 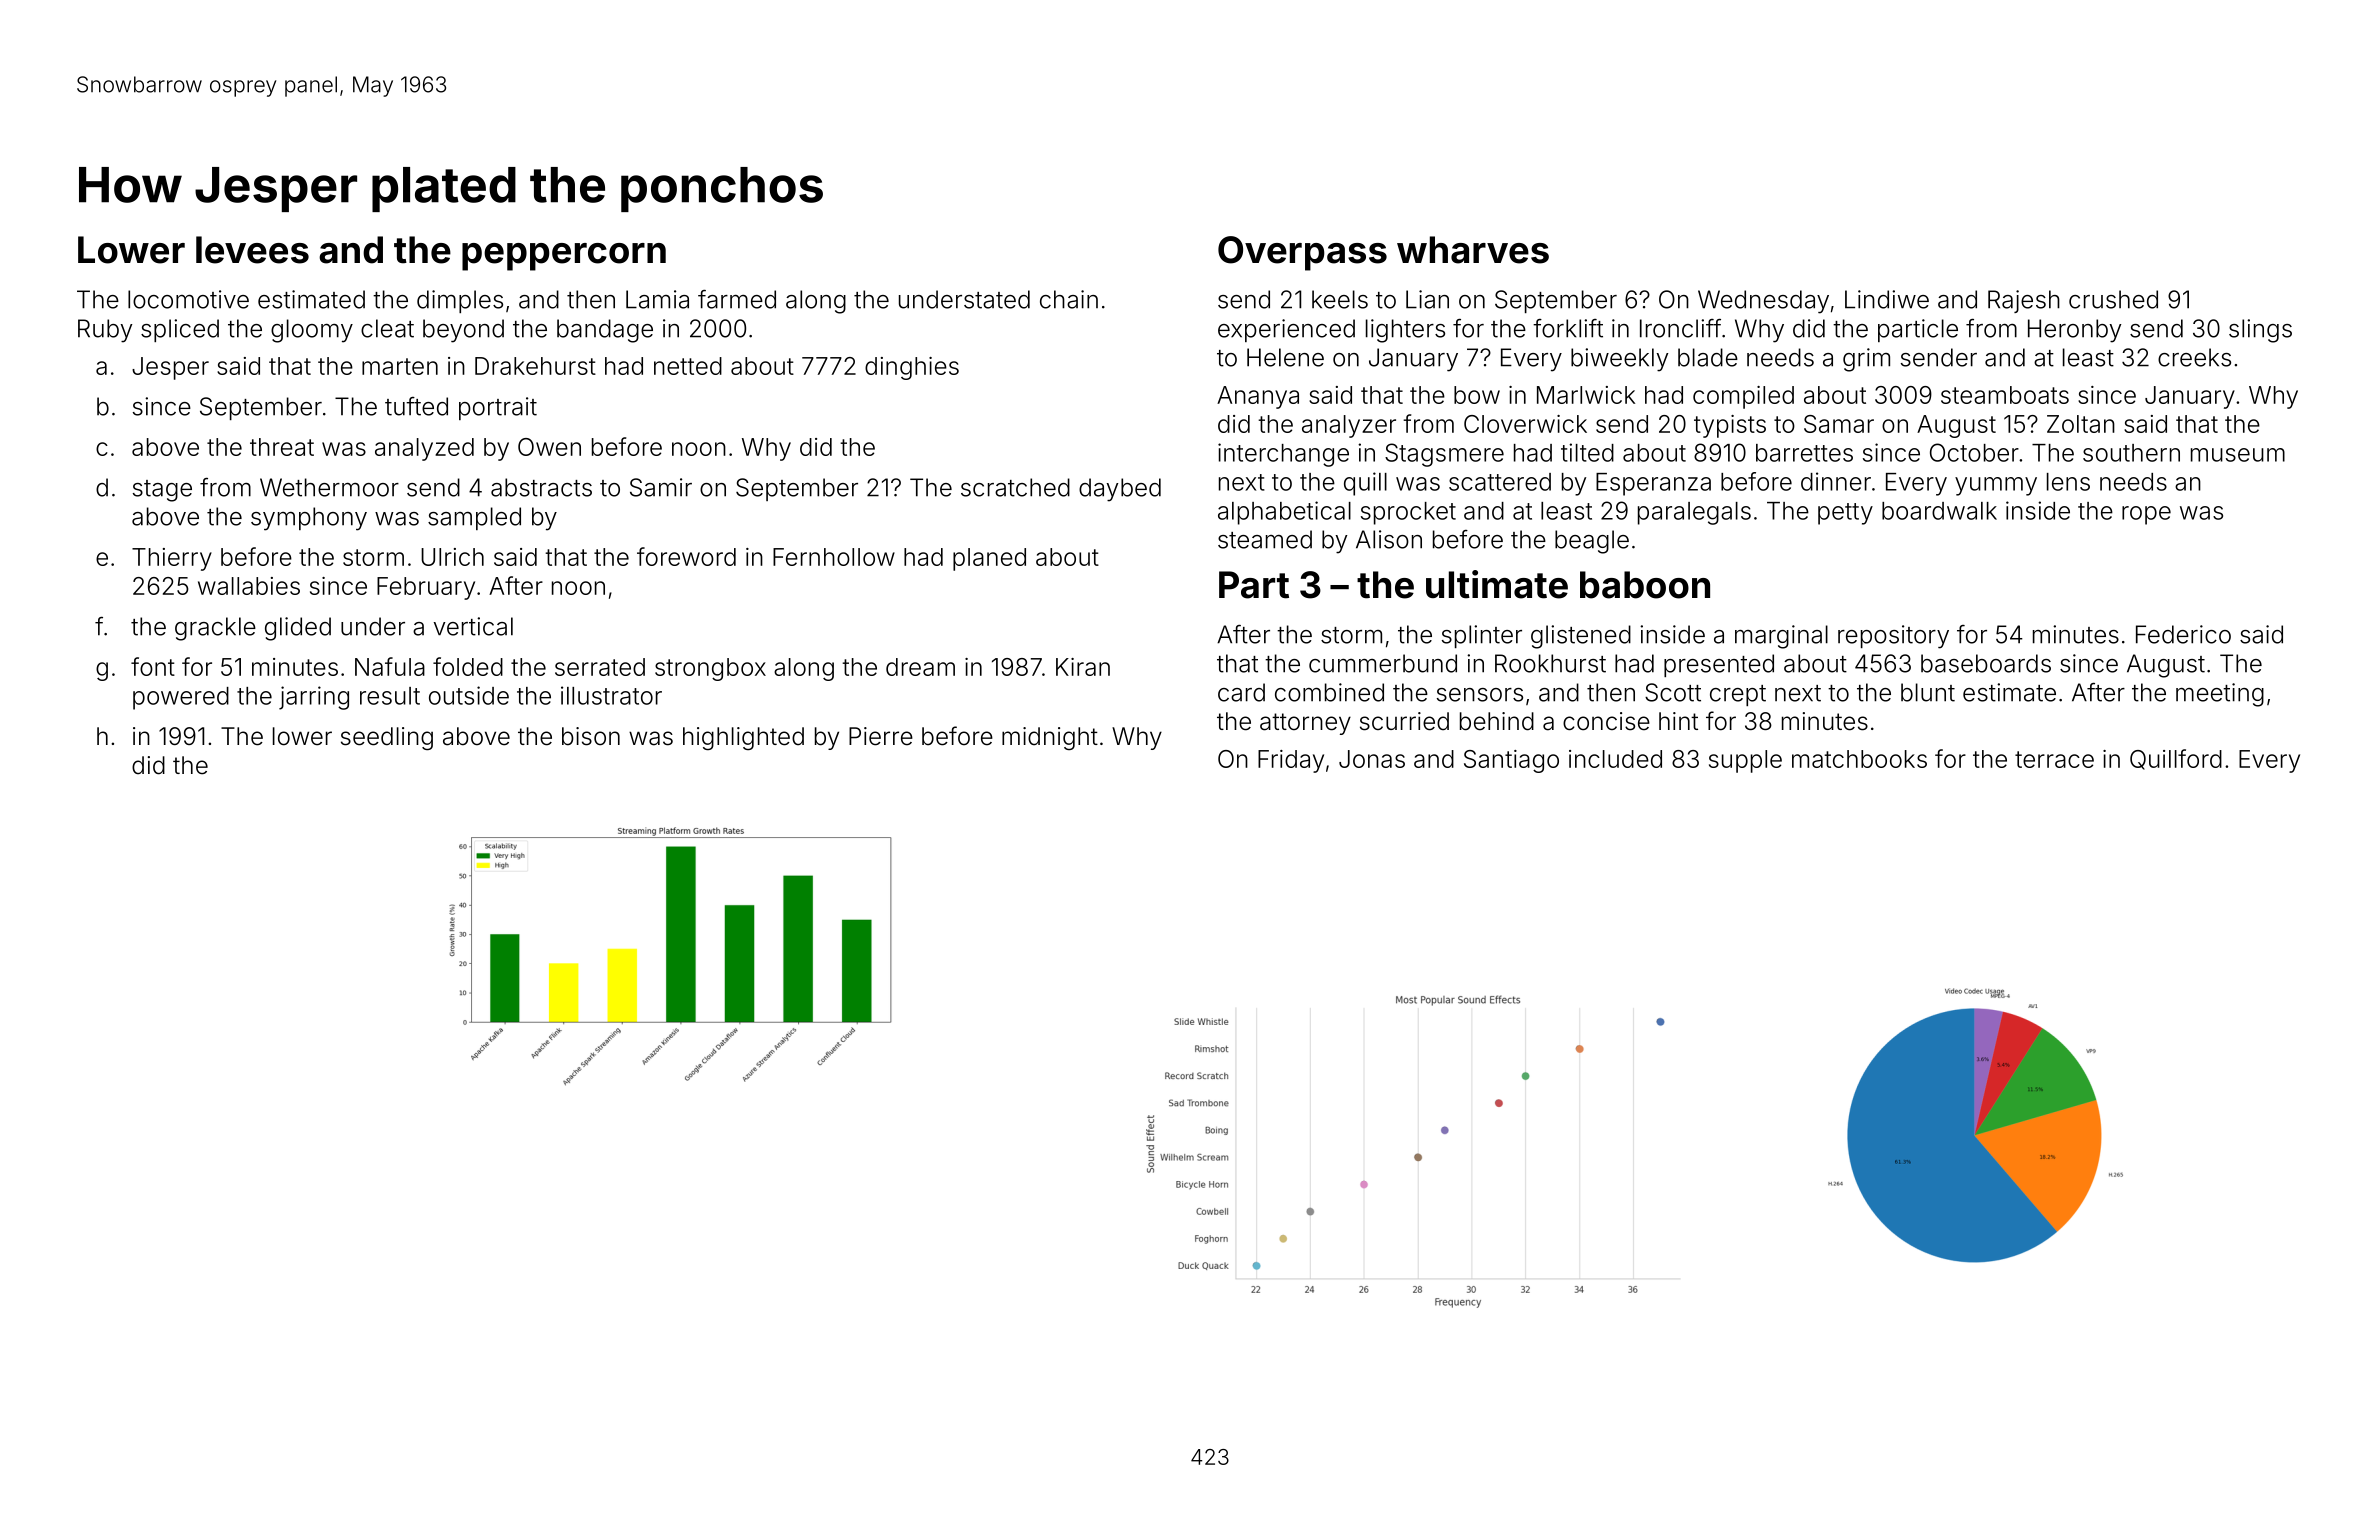 What do you see at coordinates (1305, 724) in the page?
I see `attorney` at bounding box center [1305, 724].
